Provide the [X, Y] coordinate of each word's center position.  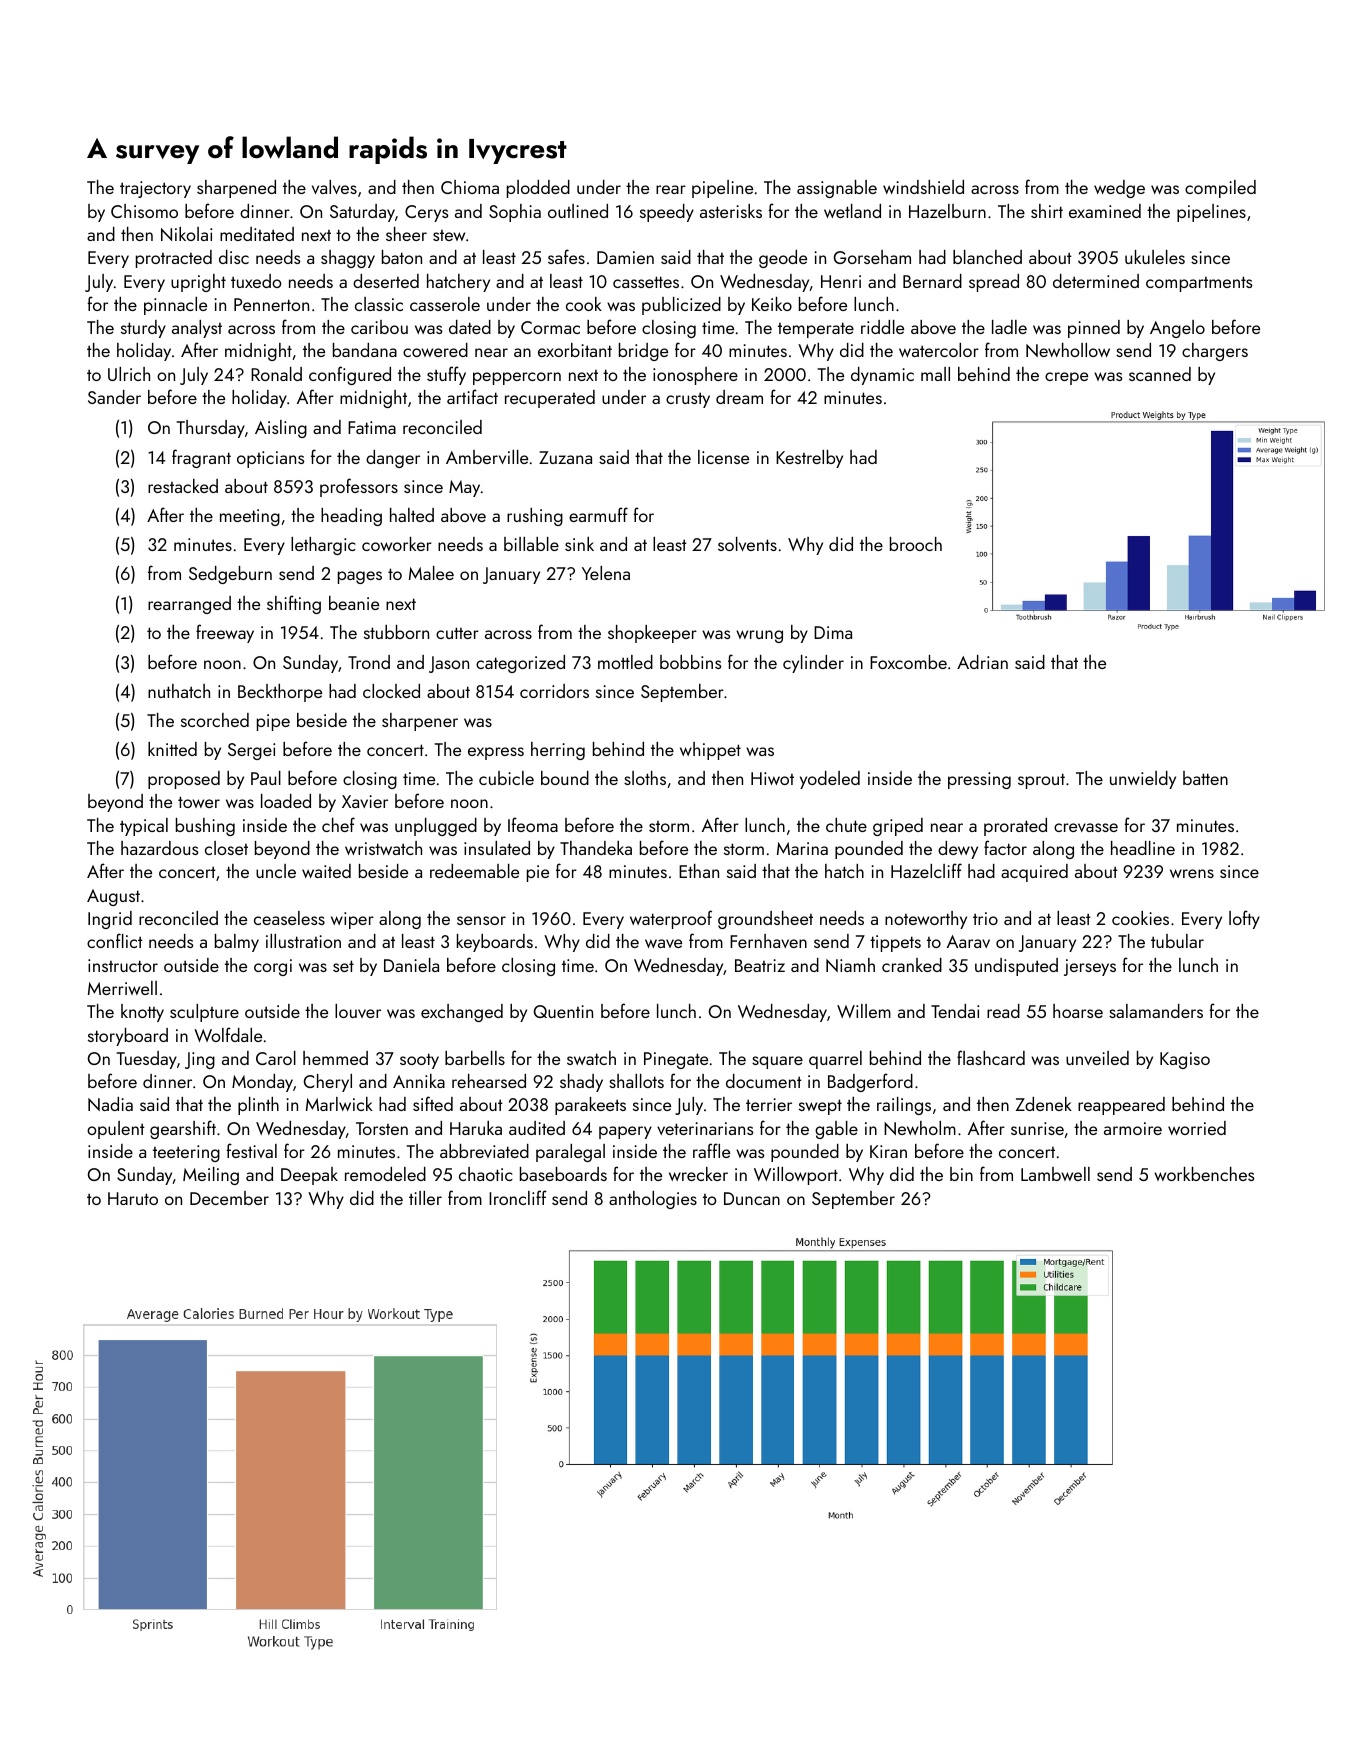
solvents [747, 544]
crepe [1066, 378]
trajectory [155, 189]
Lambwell [1055, 1174]
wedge [1119, 189]
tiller [425, 1198]
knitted [172, 749]
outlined [578, 211]
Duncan [752, 1198]
